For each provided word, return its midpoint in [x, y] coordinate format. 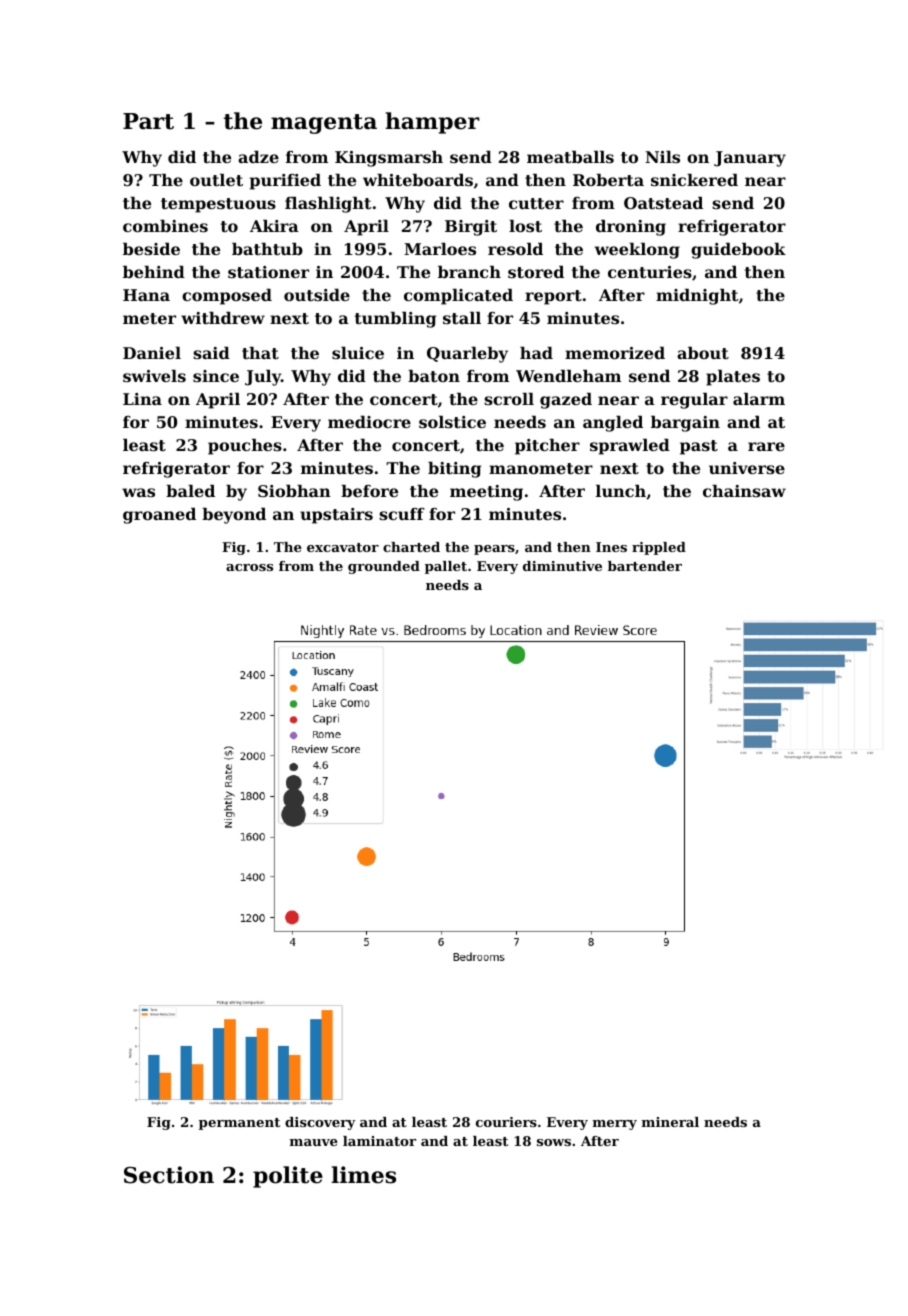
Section [169, 1175]
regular [694, 401]
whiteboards [418, 180]
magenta [324, 124]
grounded [384, 567]
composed [227, 297]
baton [434, 376]
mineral [670, 1122]
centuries [650, 272]
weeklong [637, 251]
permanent [239, 1124]
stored [536, 272]
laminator [379, 1141]
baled [190, 491]
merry [615, 1125]
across [249, 567]
